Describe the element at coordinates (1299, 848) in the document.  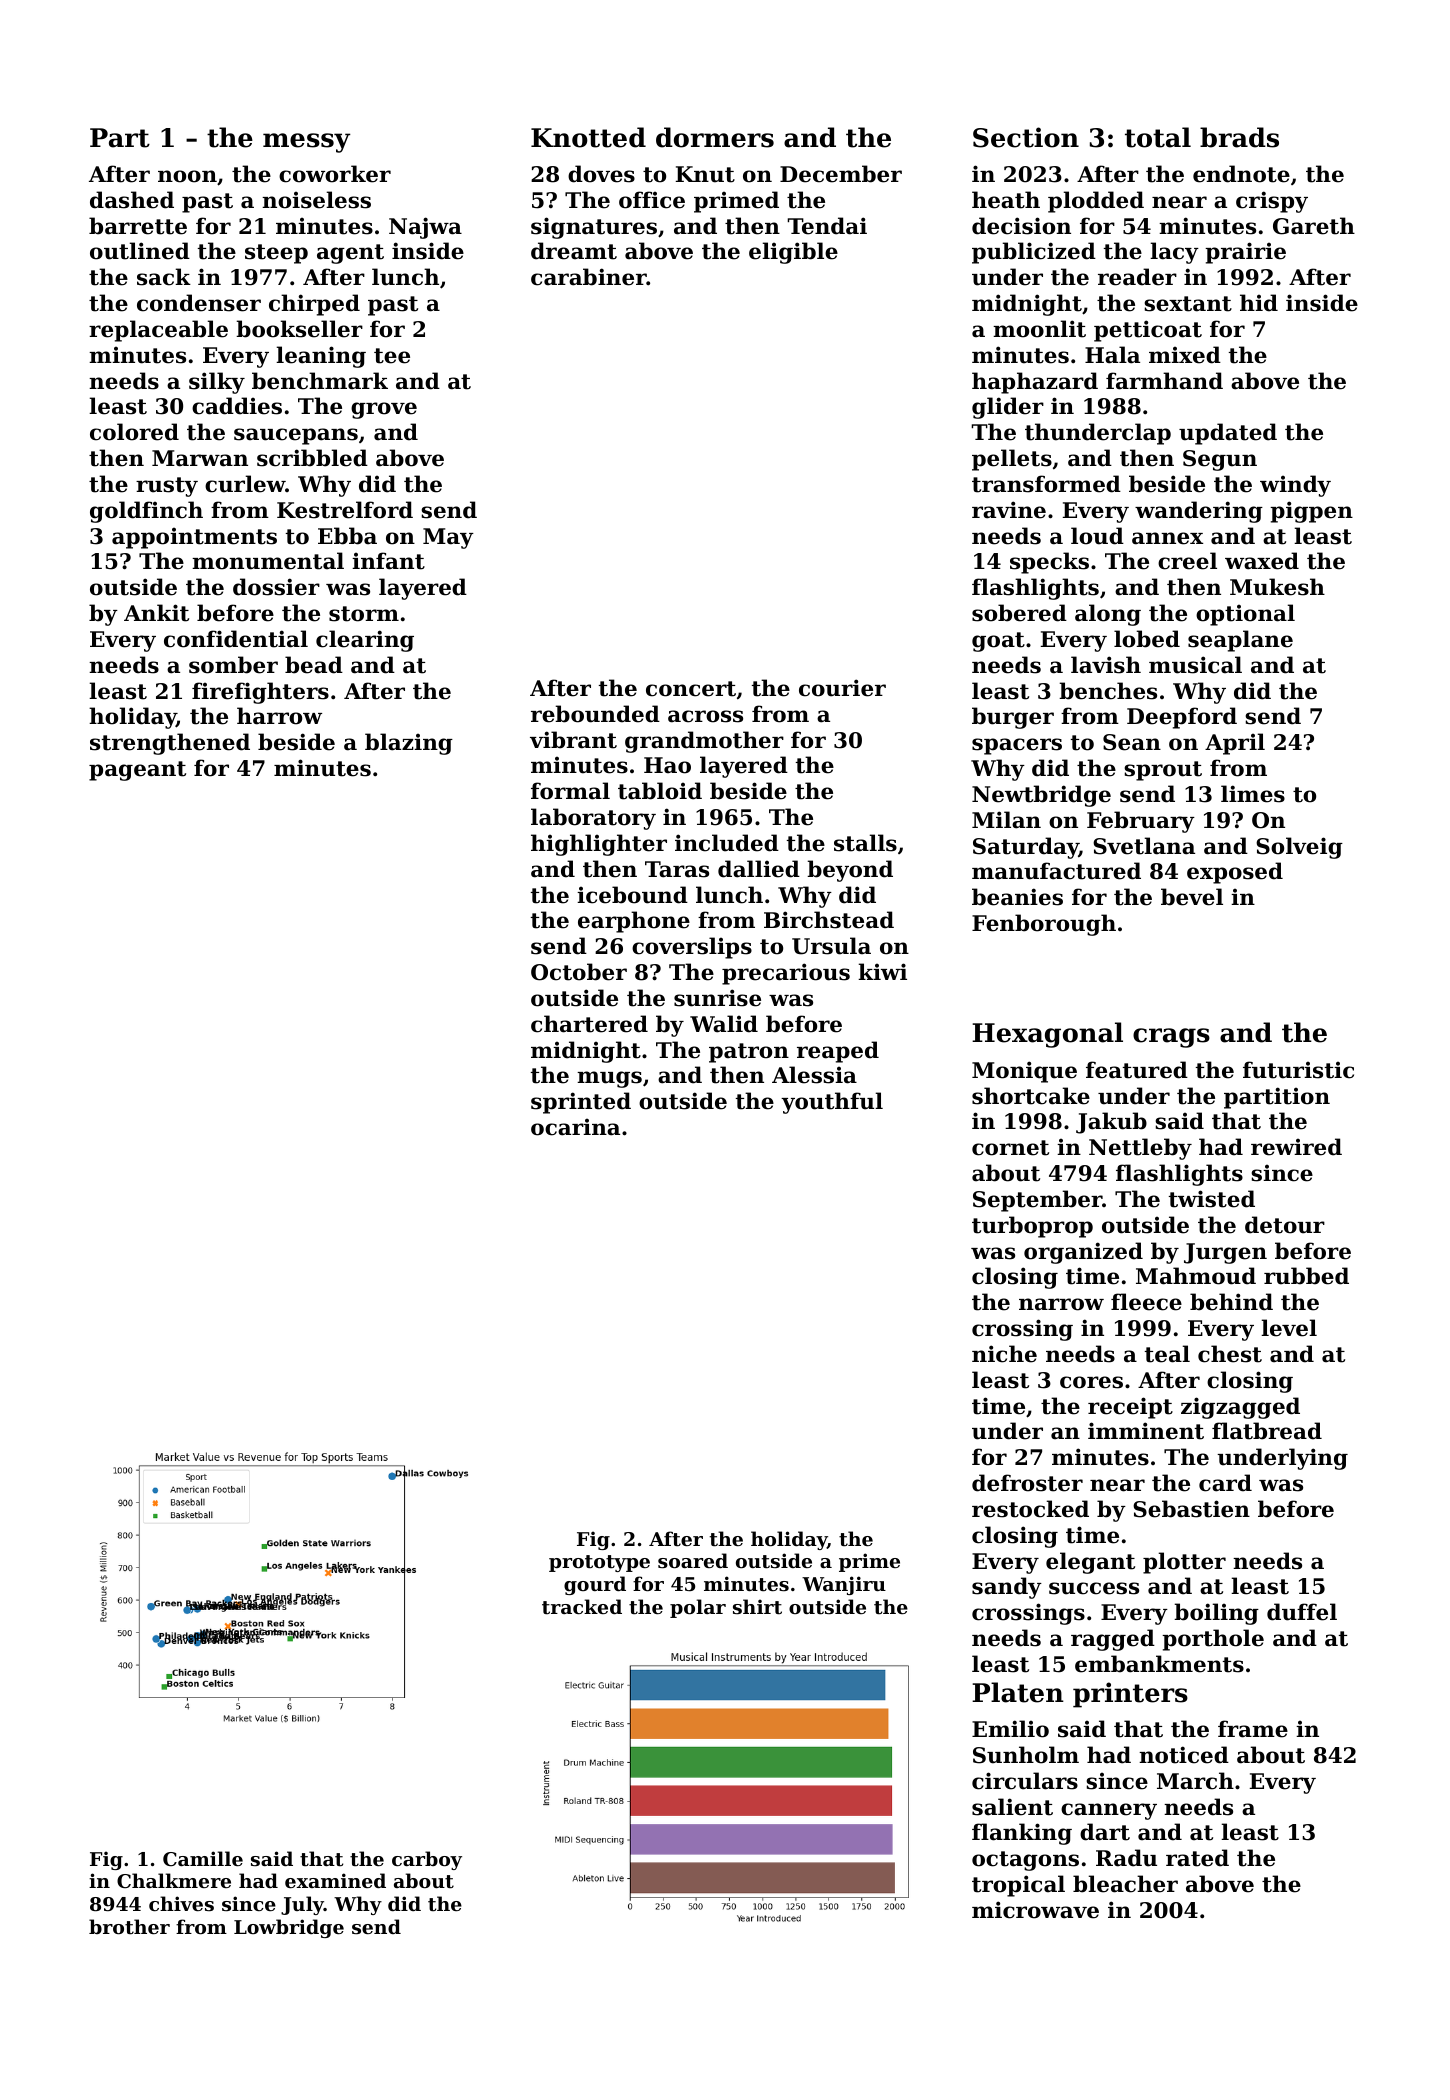
I see `Solveig` at that location.
